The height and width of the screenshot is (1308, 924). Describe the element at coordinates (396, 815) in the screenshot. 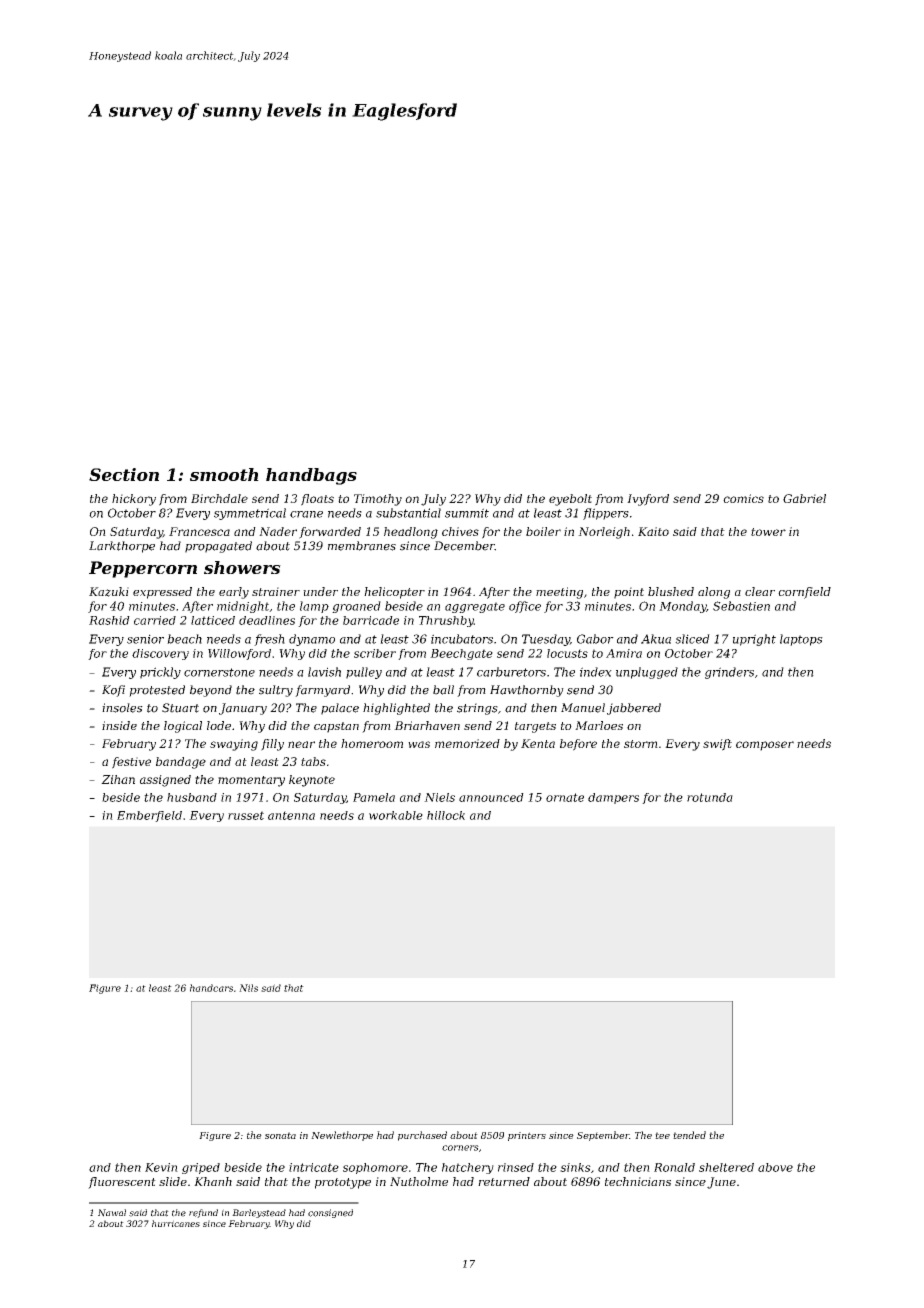

I see `workable` at that location.
